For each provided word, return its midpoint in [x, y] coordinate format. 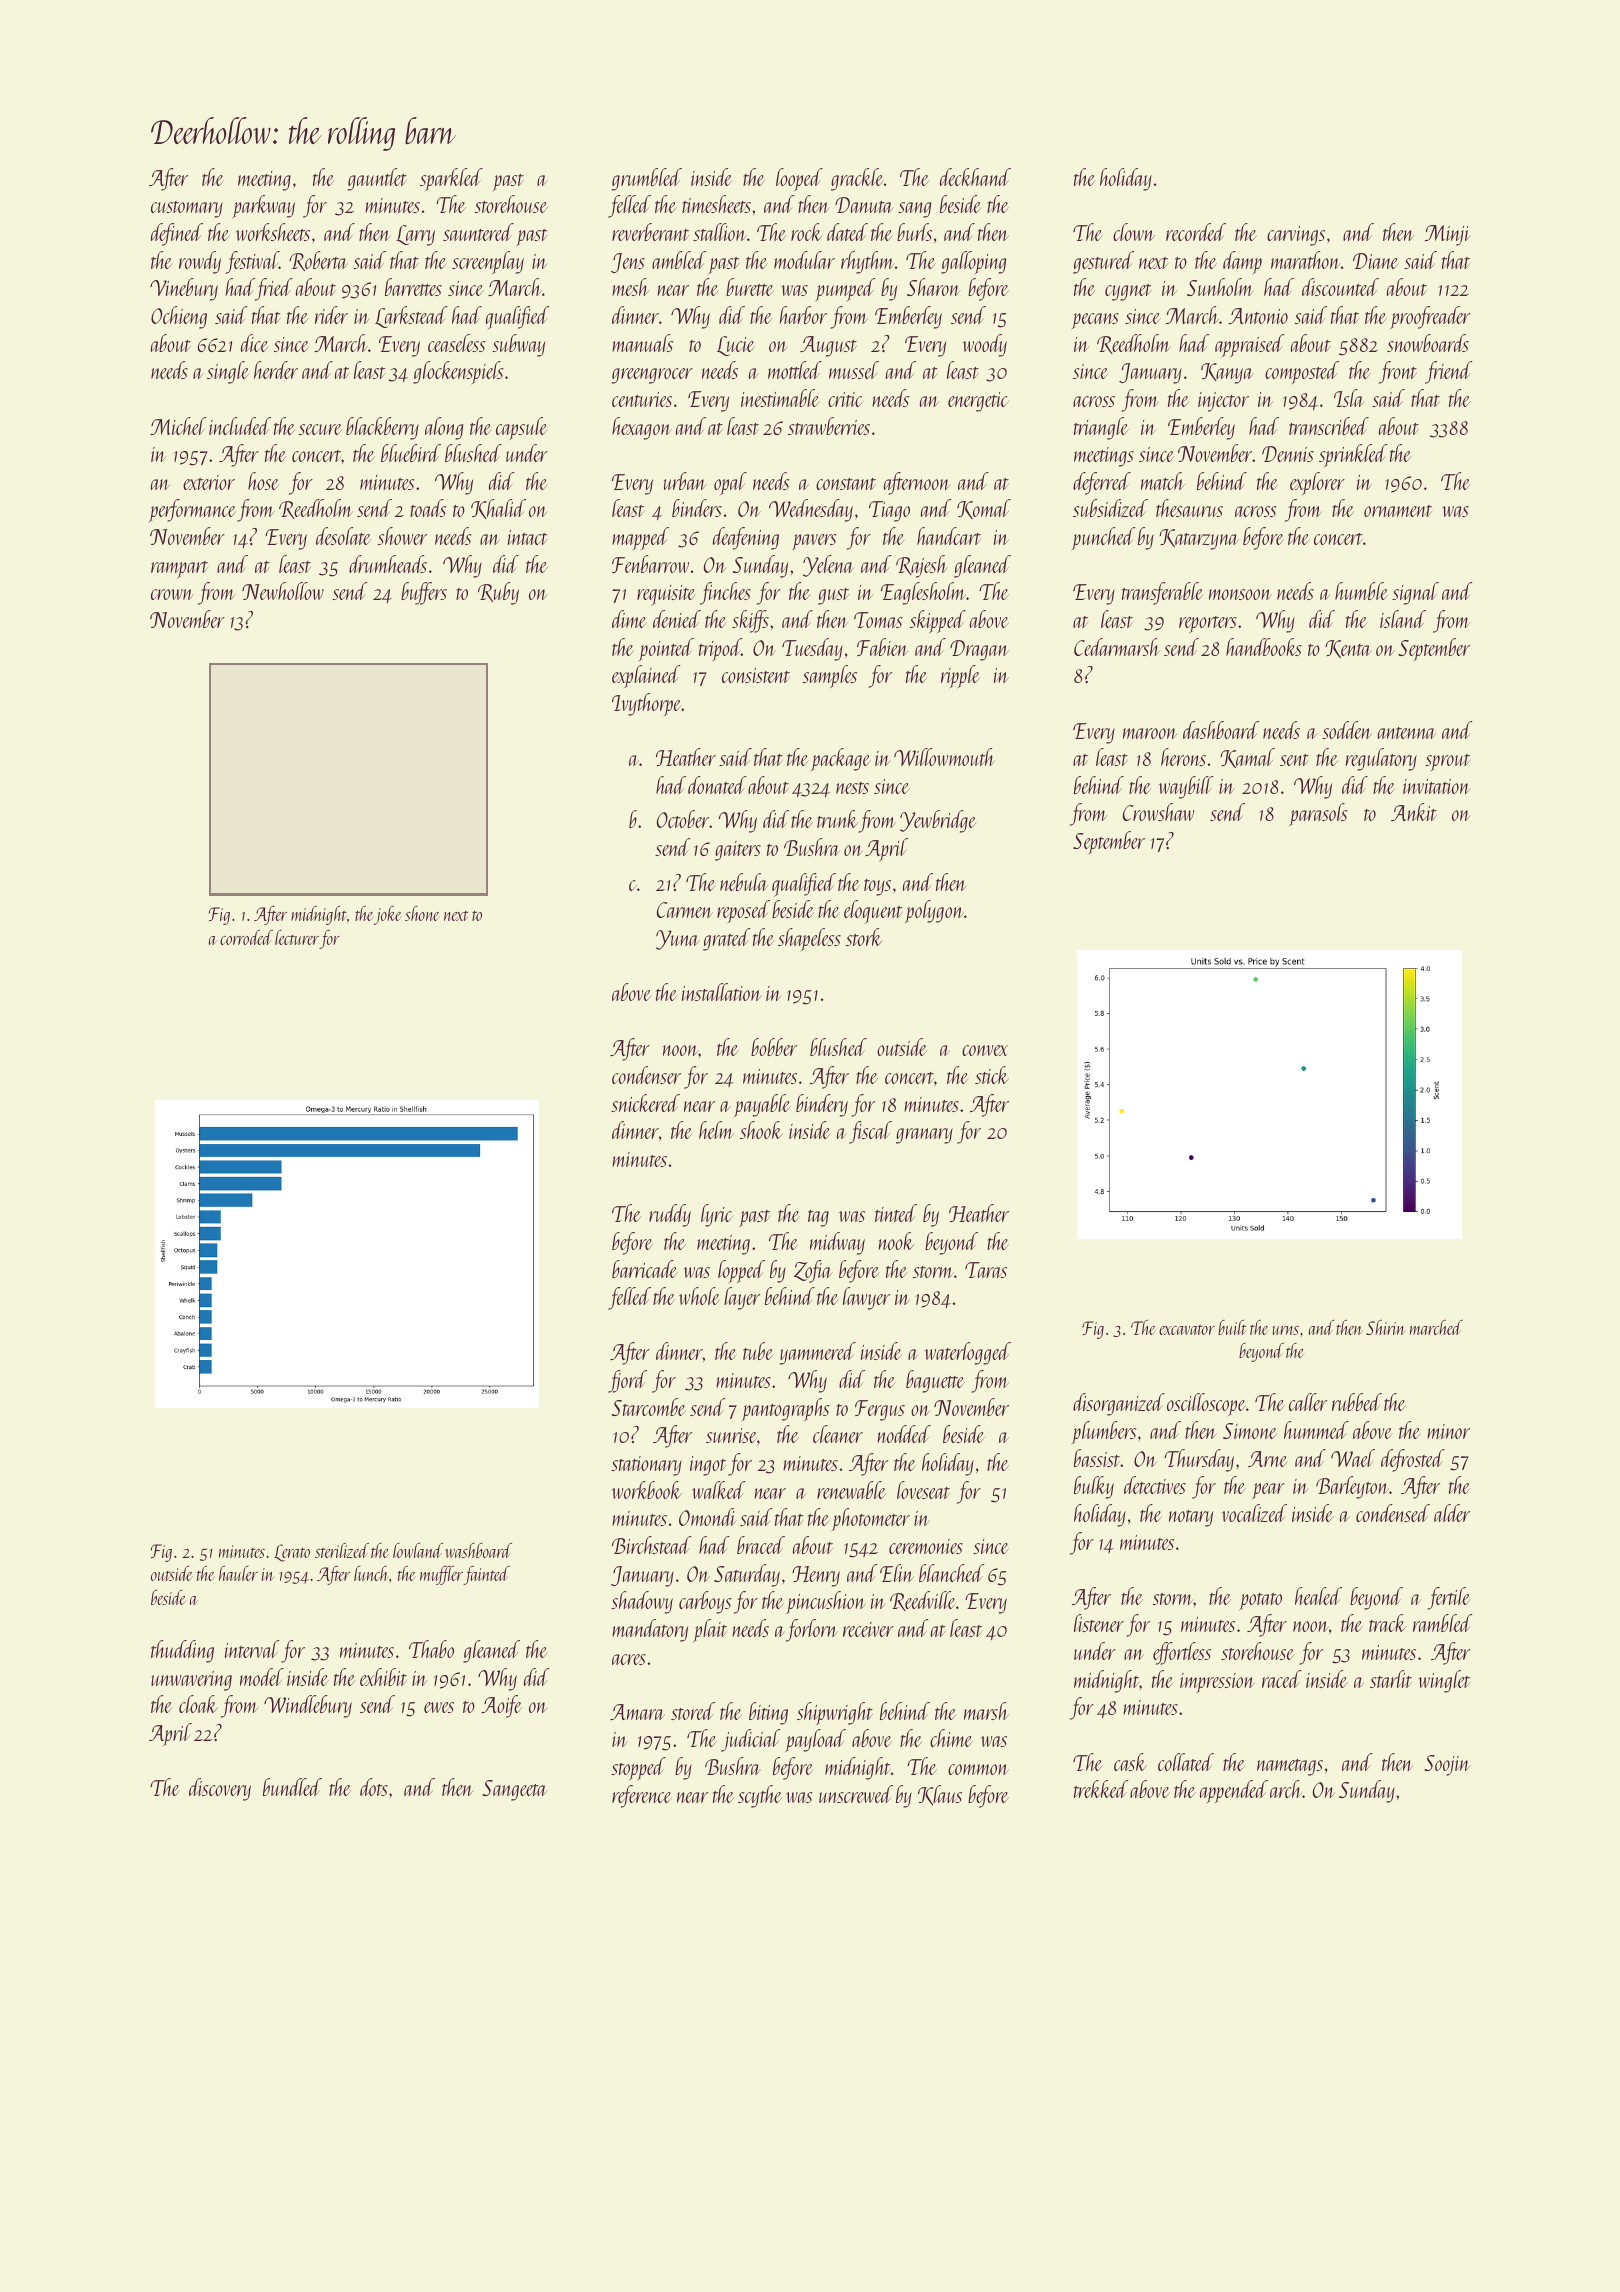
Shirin [1386, 1327]
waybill [1186, 787]
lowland [418, 1550]
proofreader [1430, 317]
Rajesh [922, 566]
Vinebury [184, 289]
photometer [871, 1519]
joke [388, 915]
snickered [645, 1103]
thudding [182, 1651]
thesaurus [1189, 508]
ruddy [670, 1215]
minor [1448, 1431]
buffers [424, 593]
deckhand [975, 177]
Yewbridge [938, 821]
